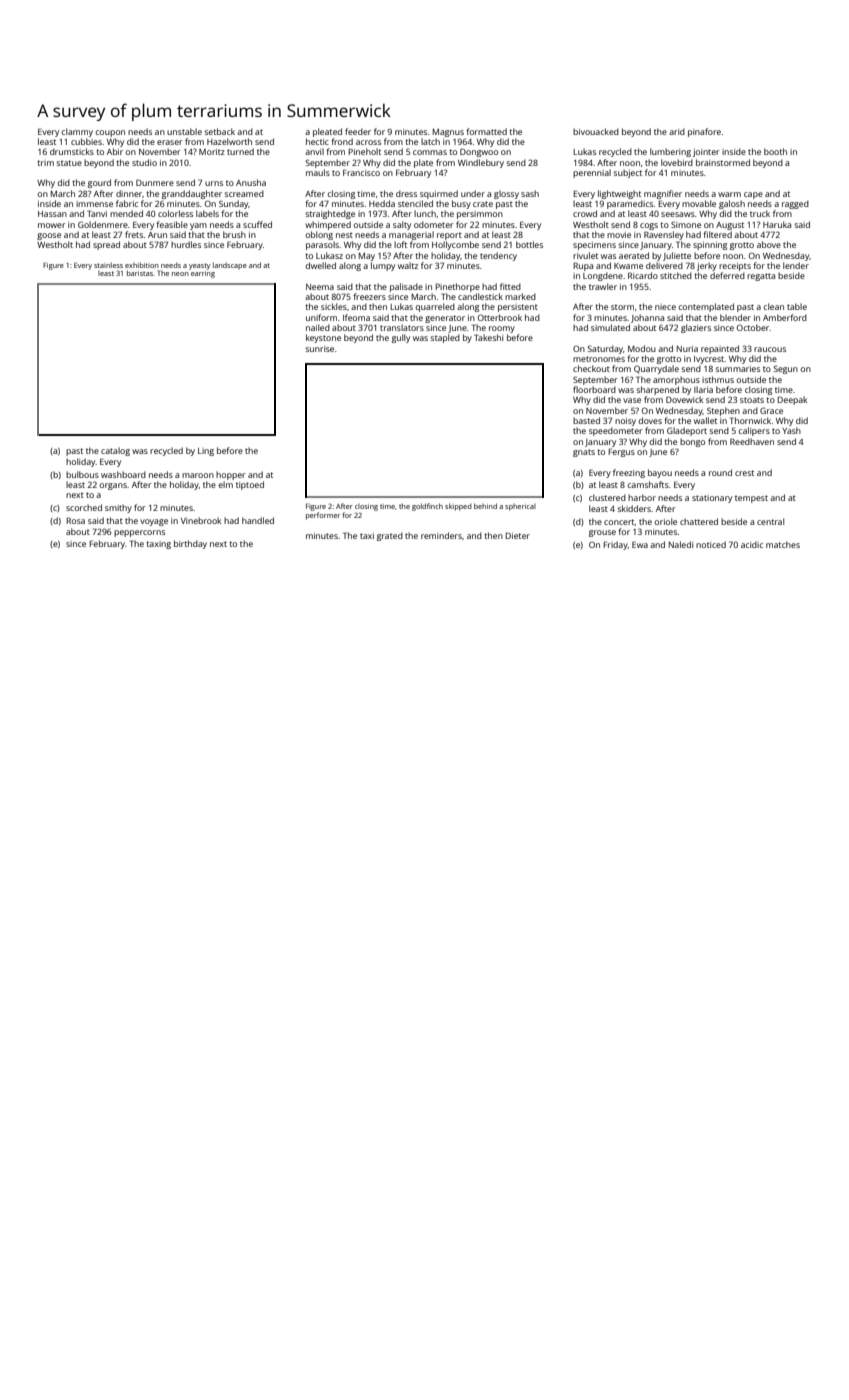 The image size is (849, 1400). Describe the element at coordinates (640, 544) in the screenshot. I see `Ewa` at that location.
